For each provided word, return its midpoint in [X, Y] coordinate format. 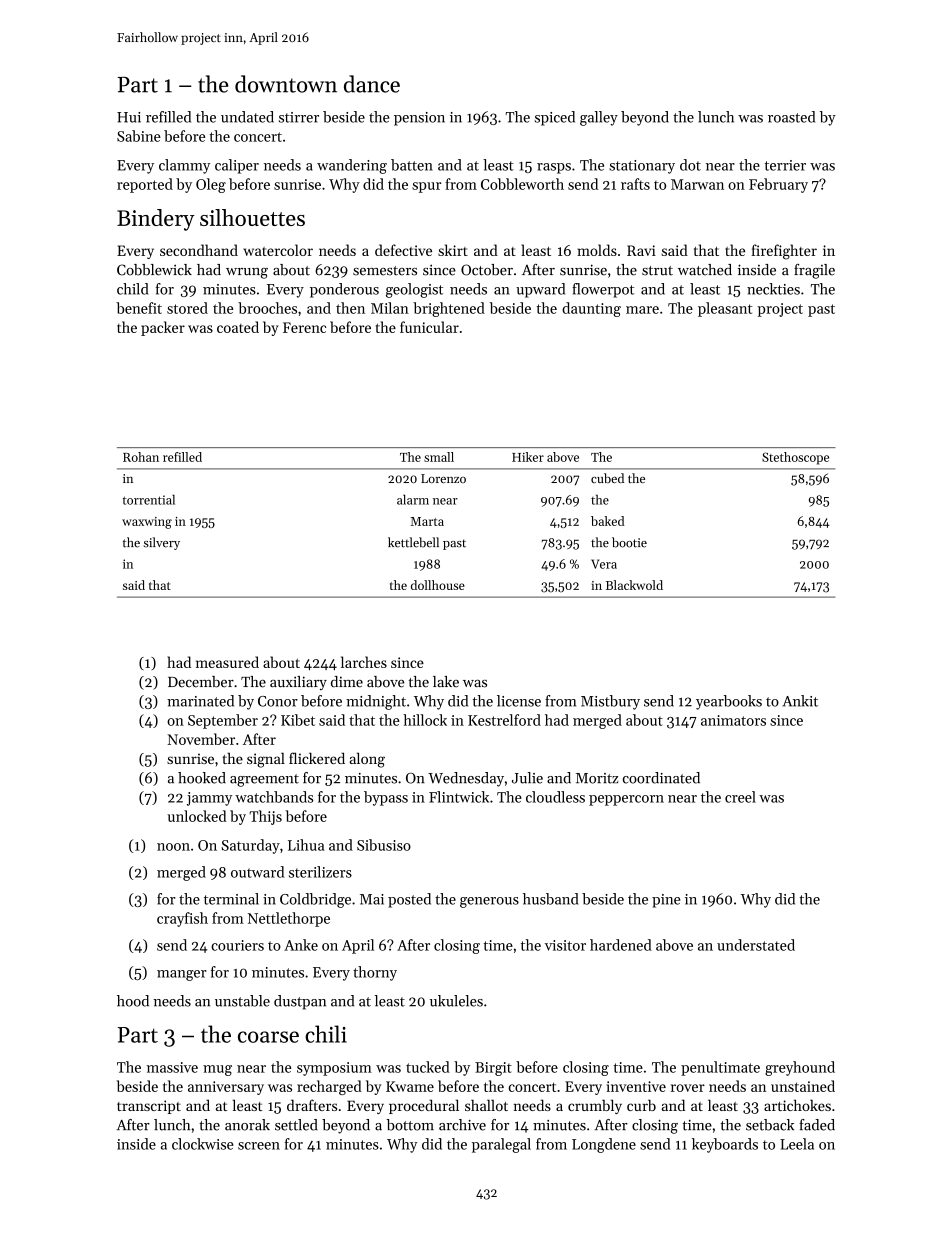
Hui [129, 117]
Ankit [800, 701]
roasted [791, 117]
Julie [527, 778]
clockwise [203, 1144]
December [201, 682]
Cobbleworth [522, 184]
